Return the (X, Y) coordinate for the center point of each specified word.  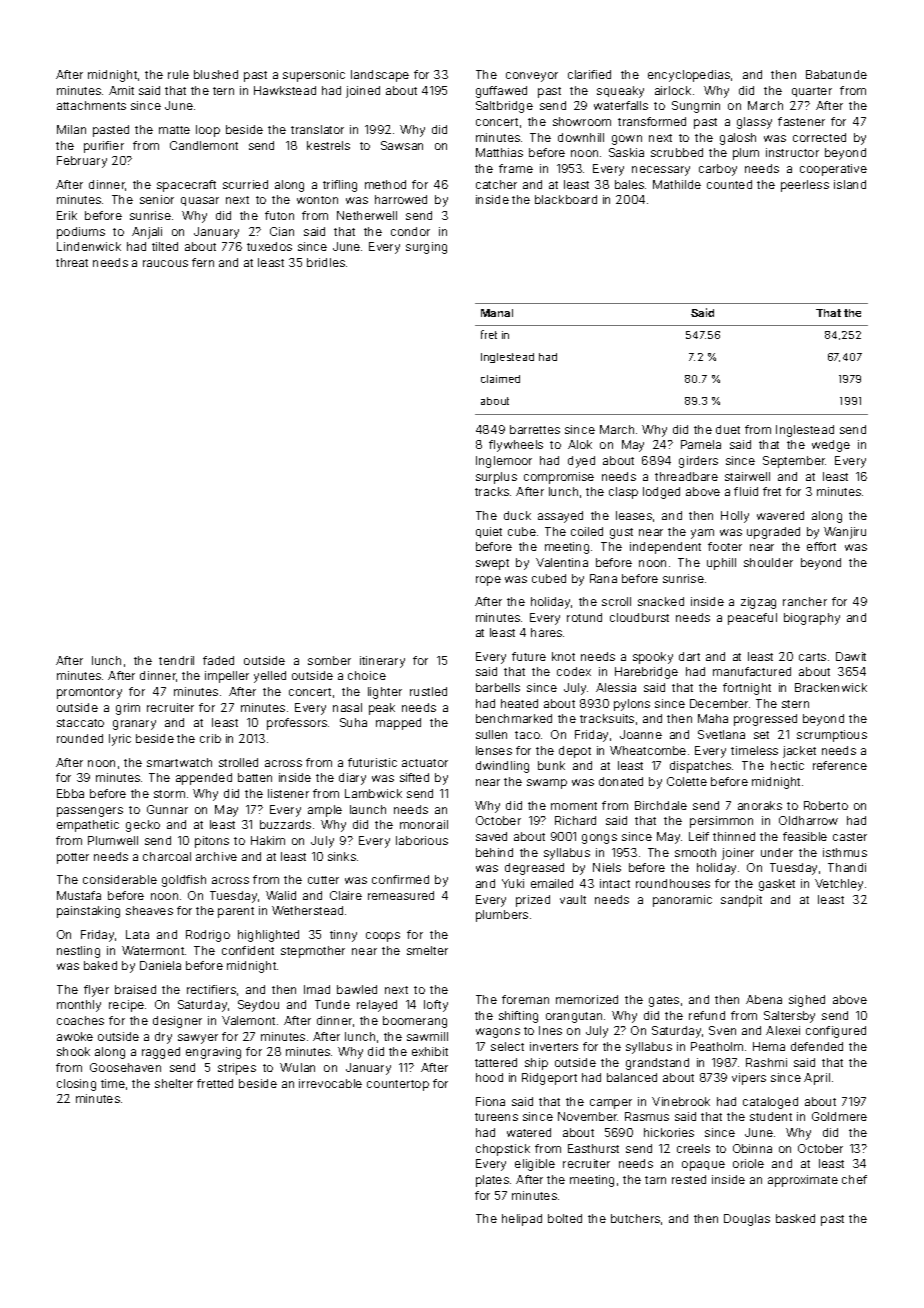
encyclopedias (689, 76)
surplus (496, 478)
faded (218, 660)
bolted (565, 1218)
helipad (522, 1220)
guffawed (501, 92)
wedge (831, 446)
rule (178, 74)
